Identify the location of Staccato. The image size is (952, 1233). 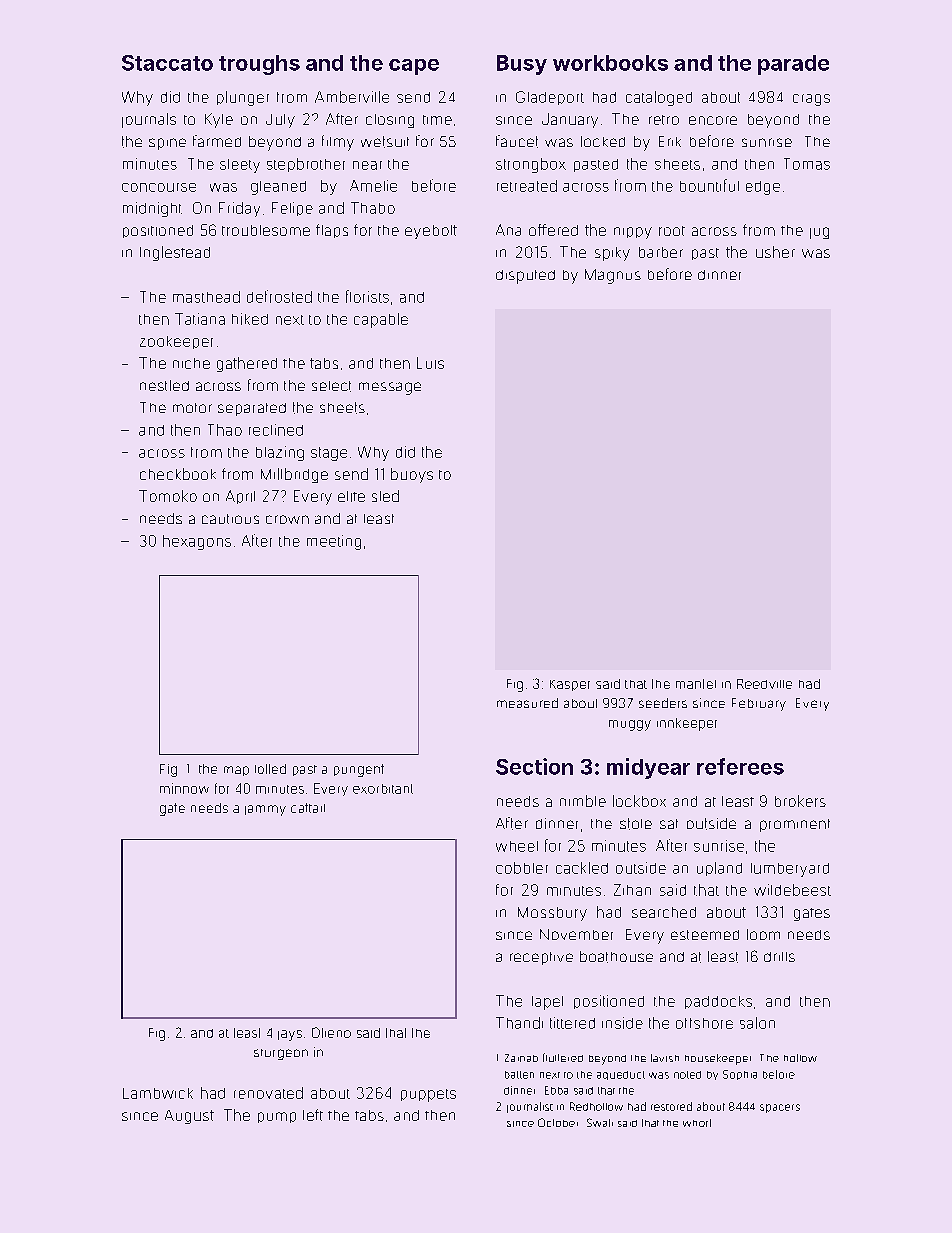
(167, 63).
